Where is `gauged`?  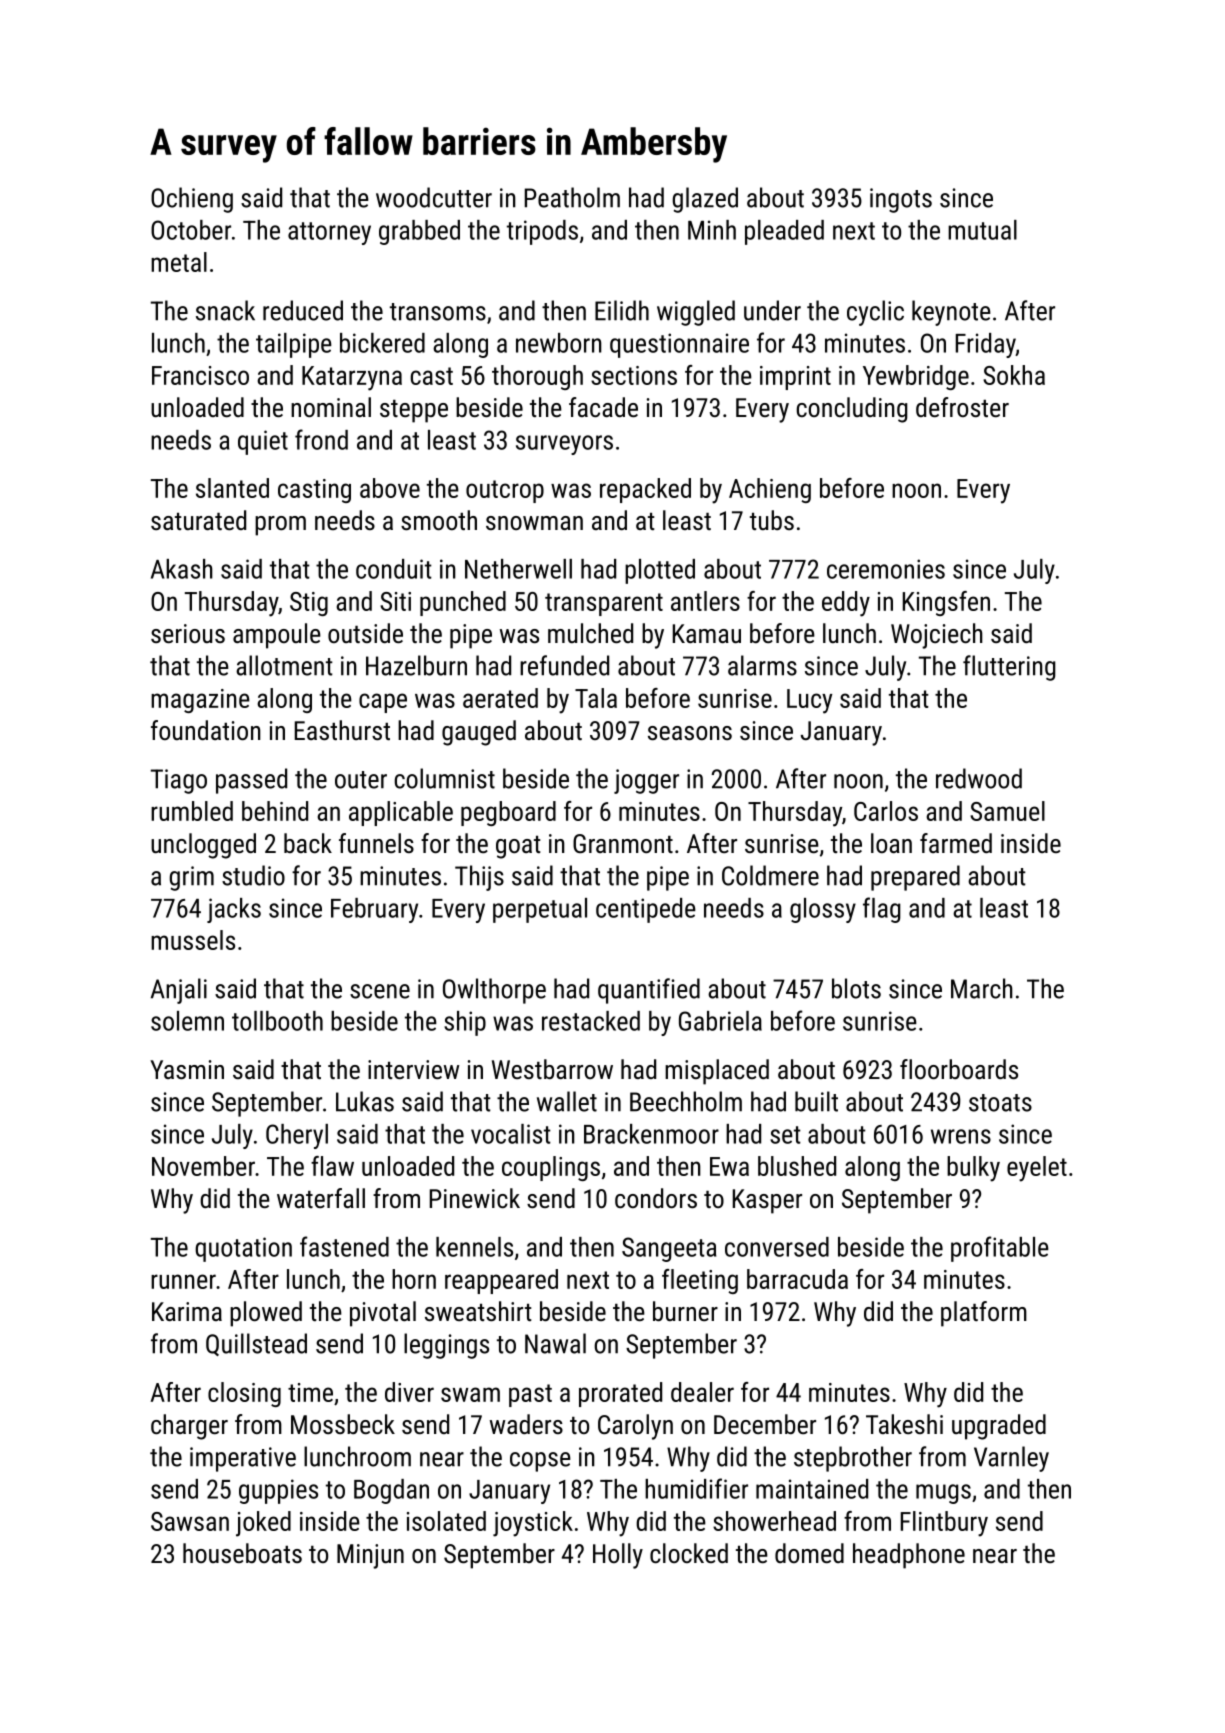
gauged is located at coordinates (479, 733).
